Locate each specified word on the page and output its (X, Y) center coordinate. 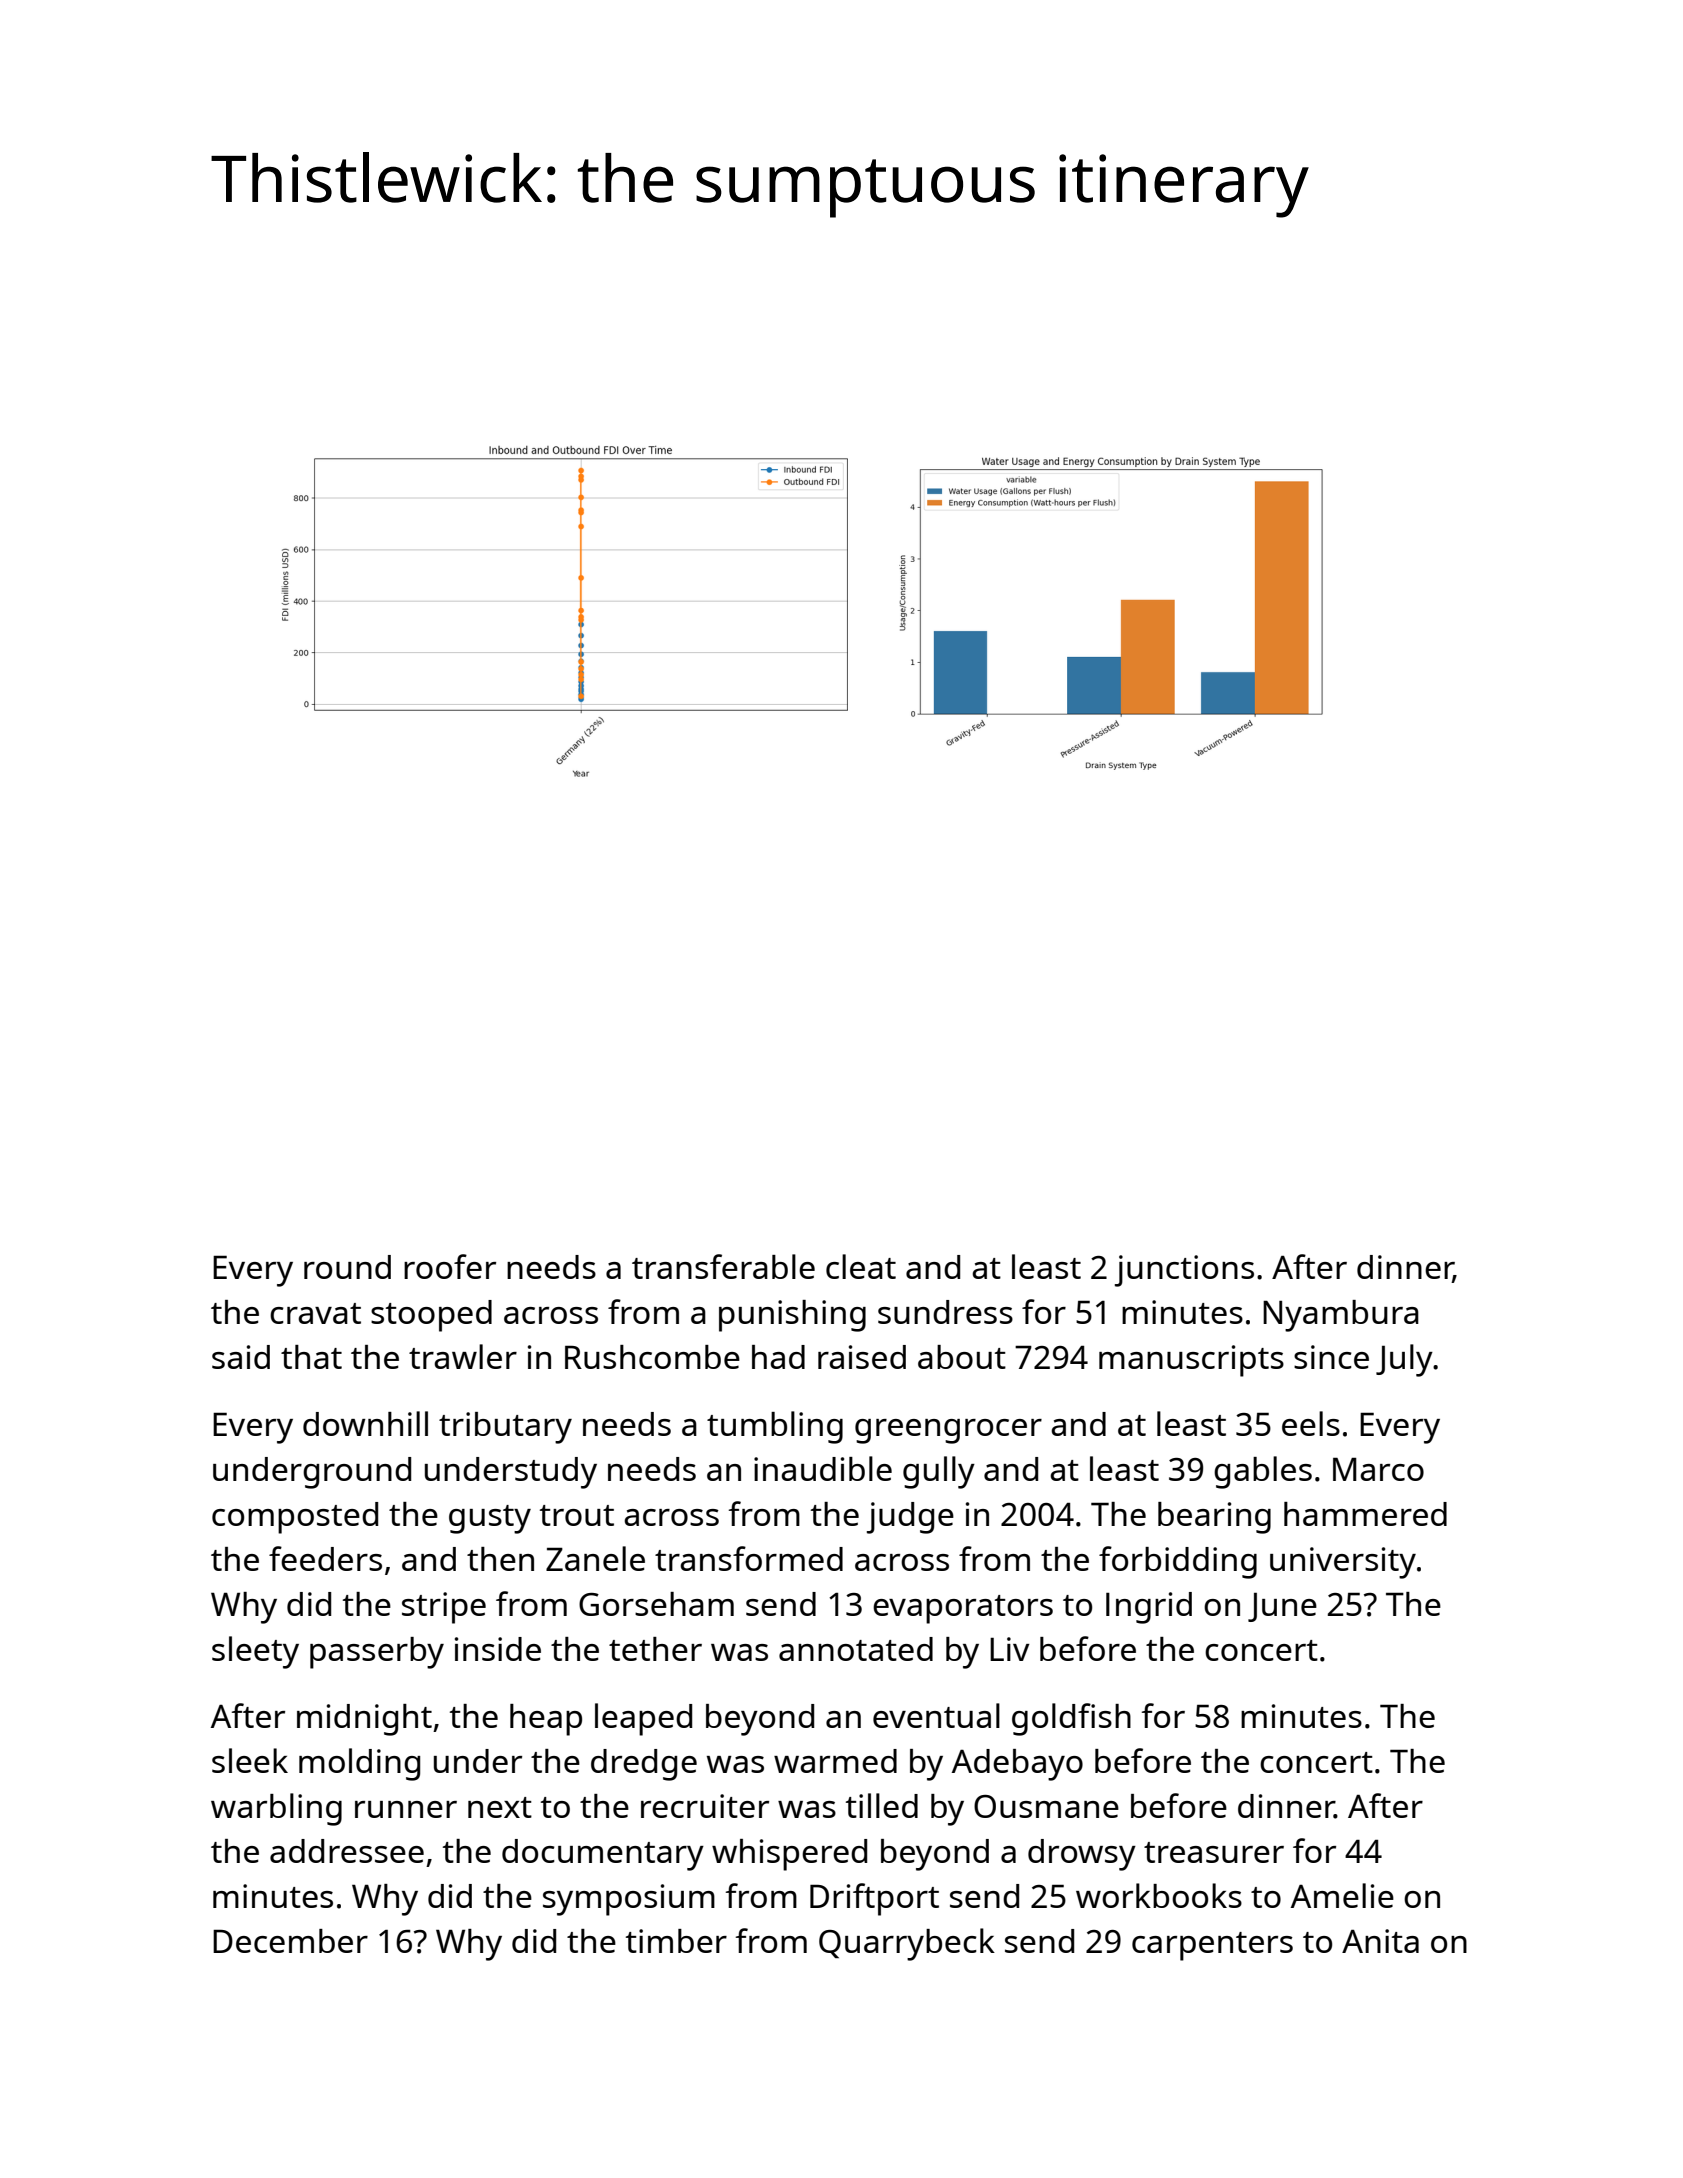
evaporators (963, 1609)
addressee (347, 1851)
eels (1311, 1423)
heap (546, 1720)
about (962, 1357)
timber (676, 1941)
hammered (1365, 1514)
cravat (315, 1313)
